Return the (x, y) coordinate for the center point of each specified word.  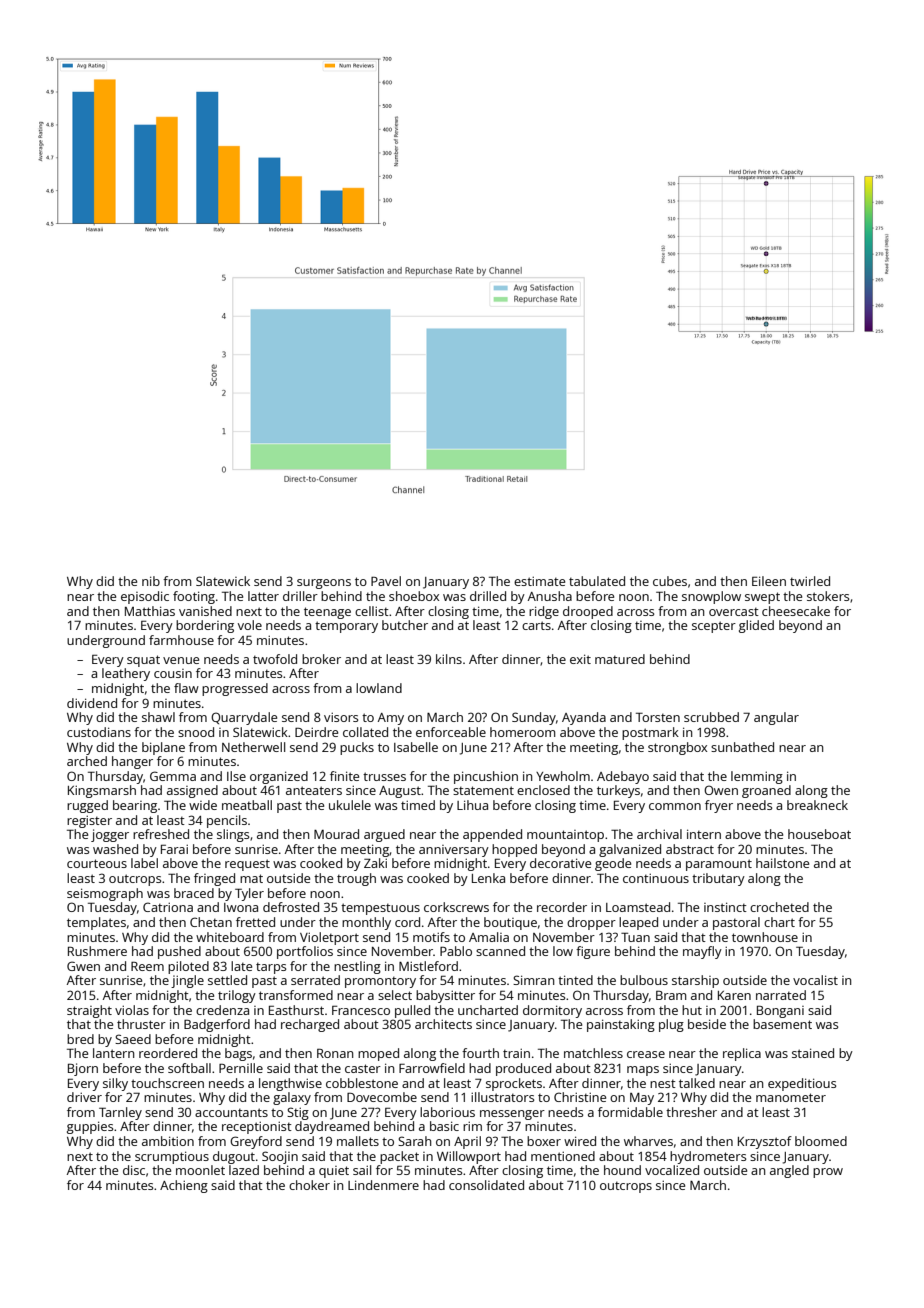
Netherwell (253, 747)
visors (341, 717)
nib (151, 581)
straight (89, 1011)
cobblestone (362, 1083)
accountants (231, 1112)
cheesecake (796, 611)
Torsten (658, 717)
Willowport (469, 1157)
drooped (588, 612)
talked (697, 1083)
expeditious (802, 1084)
